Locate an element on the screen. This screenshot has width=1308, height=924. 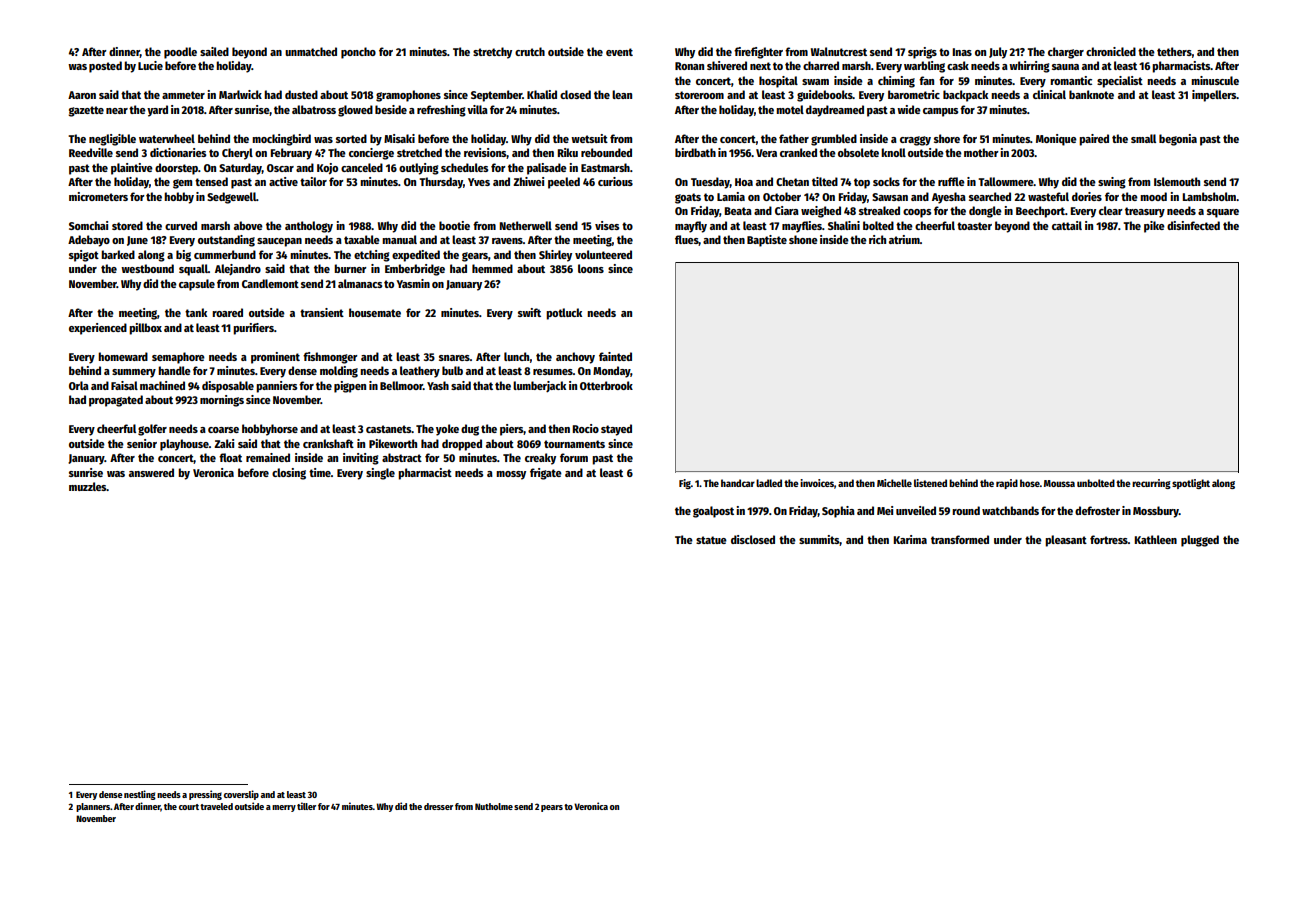
firefighter is located at coordinates (758, 53).
